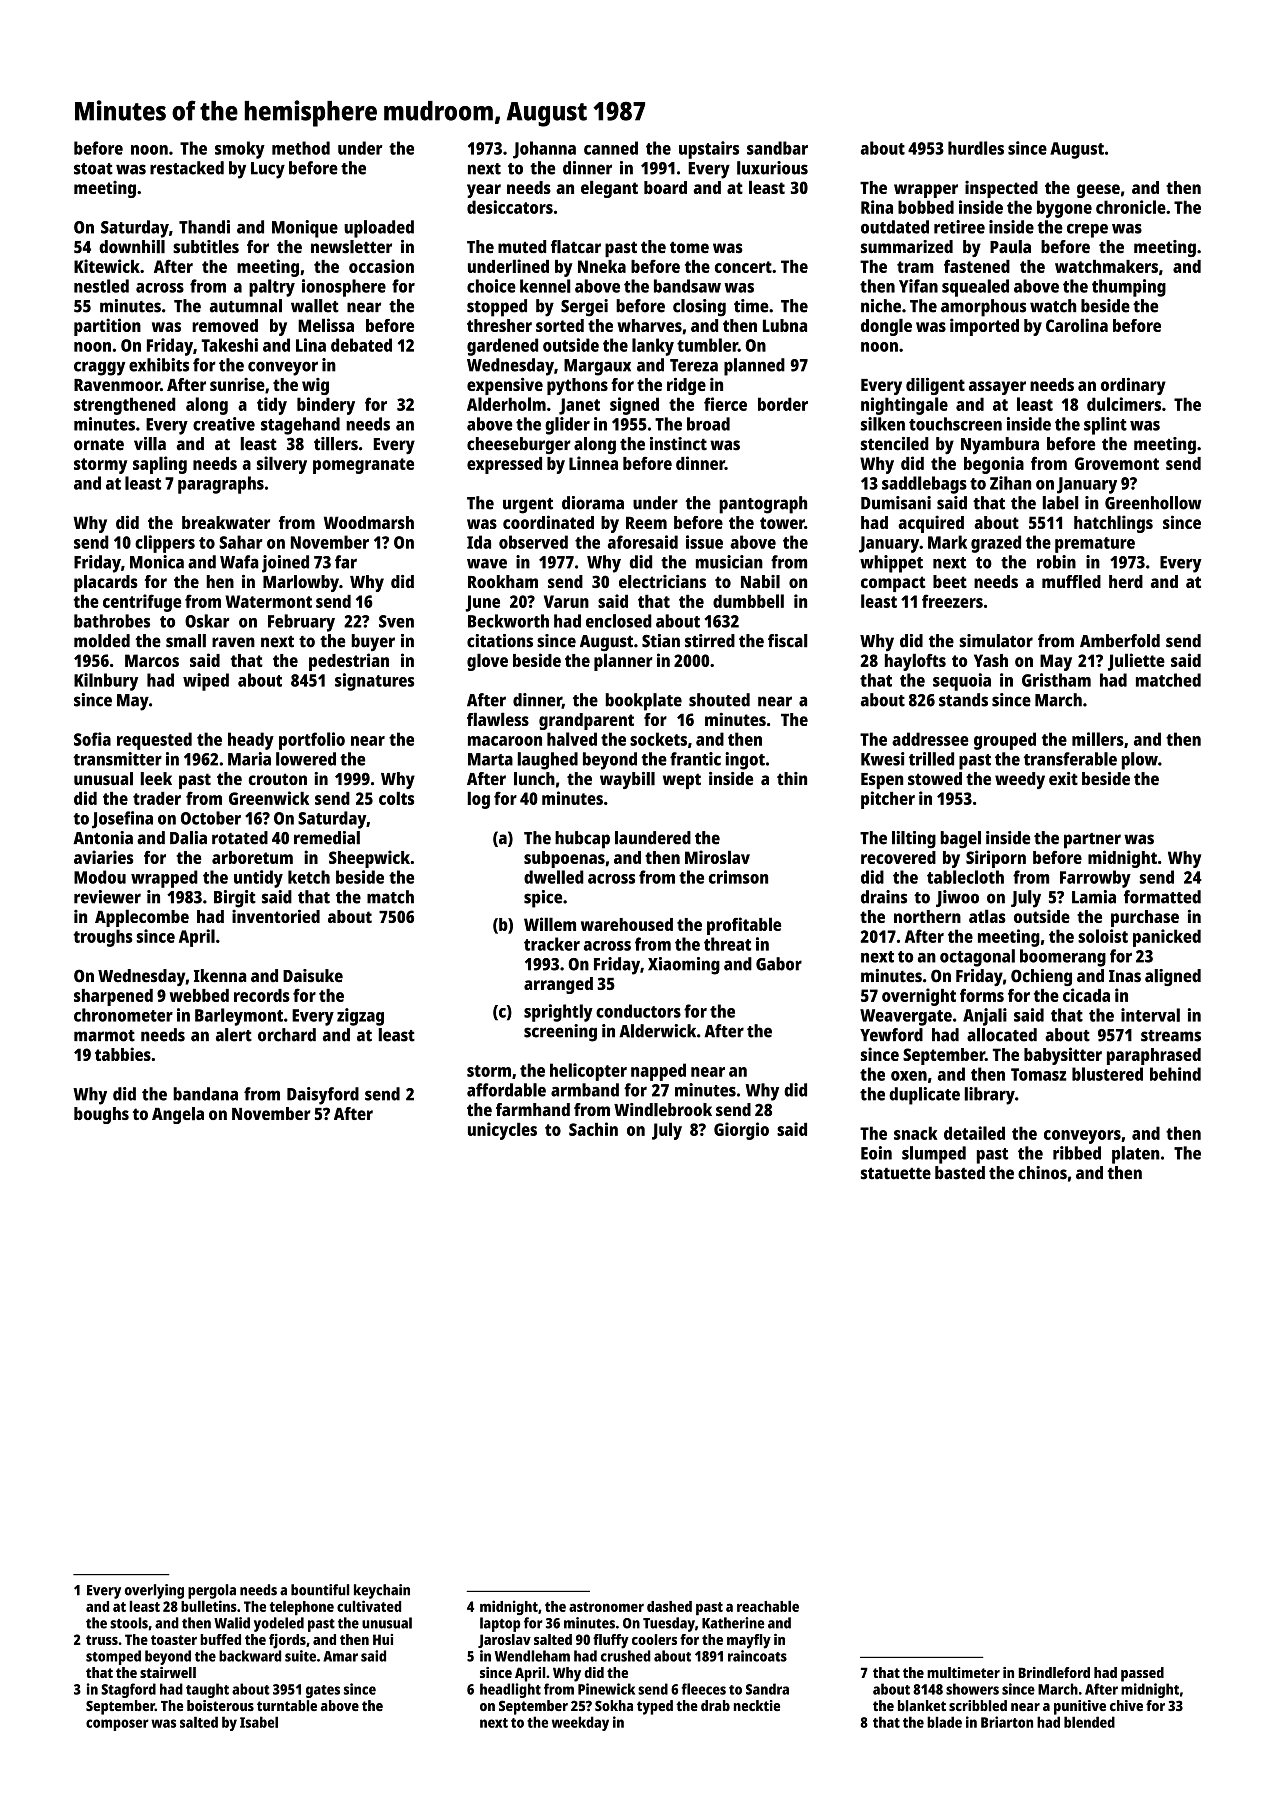  Describe the element at coordinates (748, 601) in the screenshot. I see `dumbbell` at that location.
